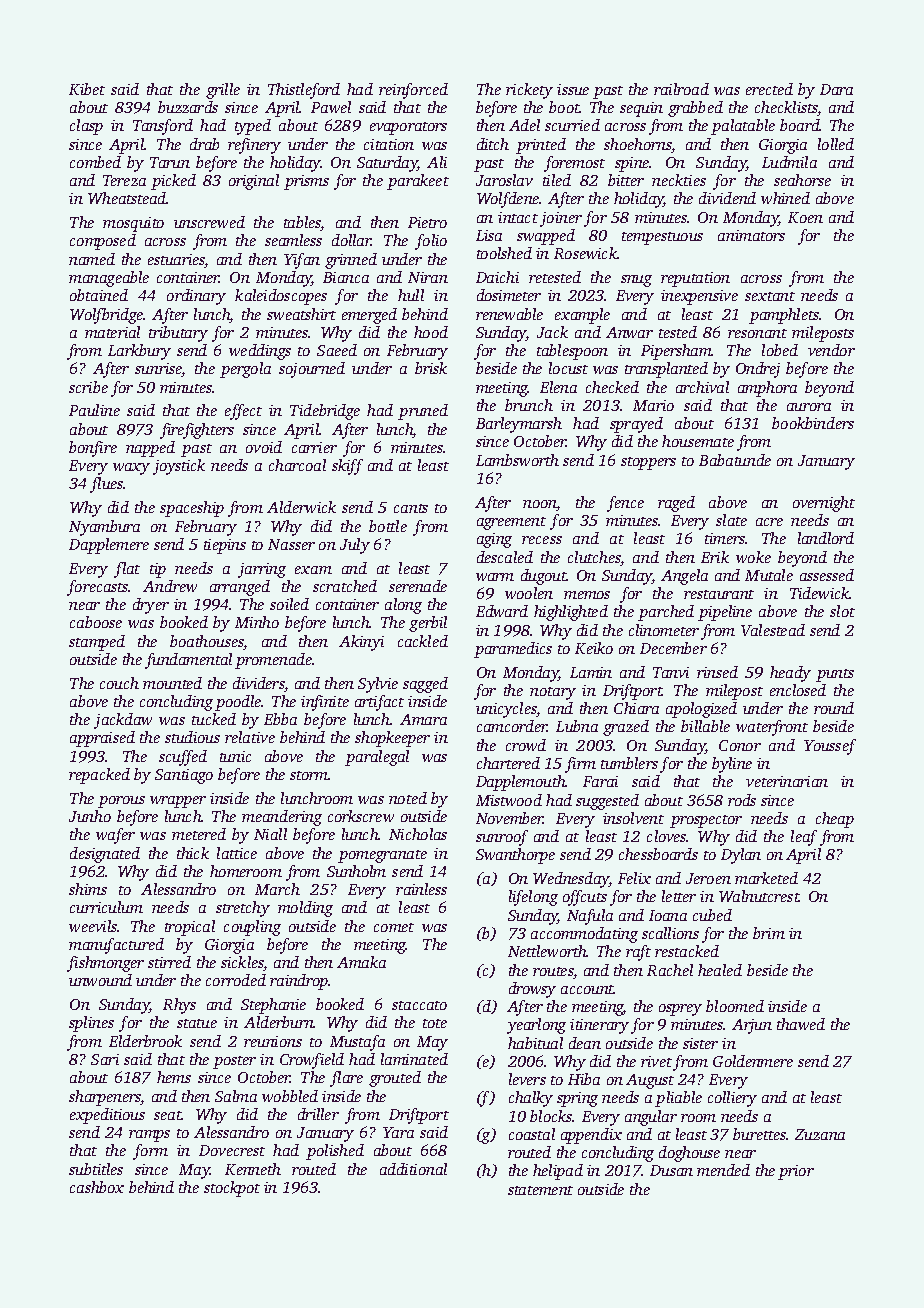 The image size is (924, 1308). What do you see at coordinates (325, 412) in the screenshot?
I see `Tidebridge` at bounding box center [325, 412].
